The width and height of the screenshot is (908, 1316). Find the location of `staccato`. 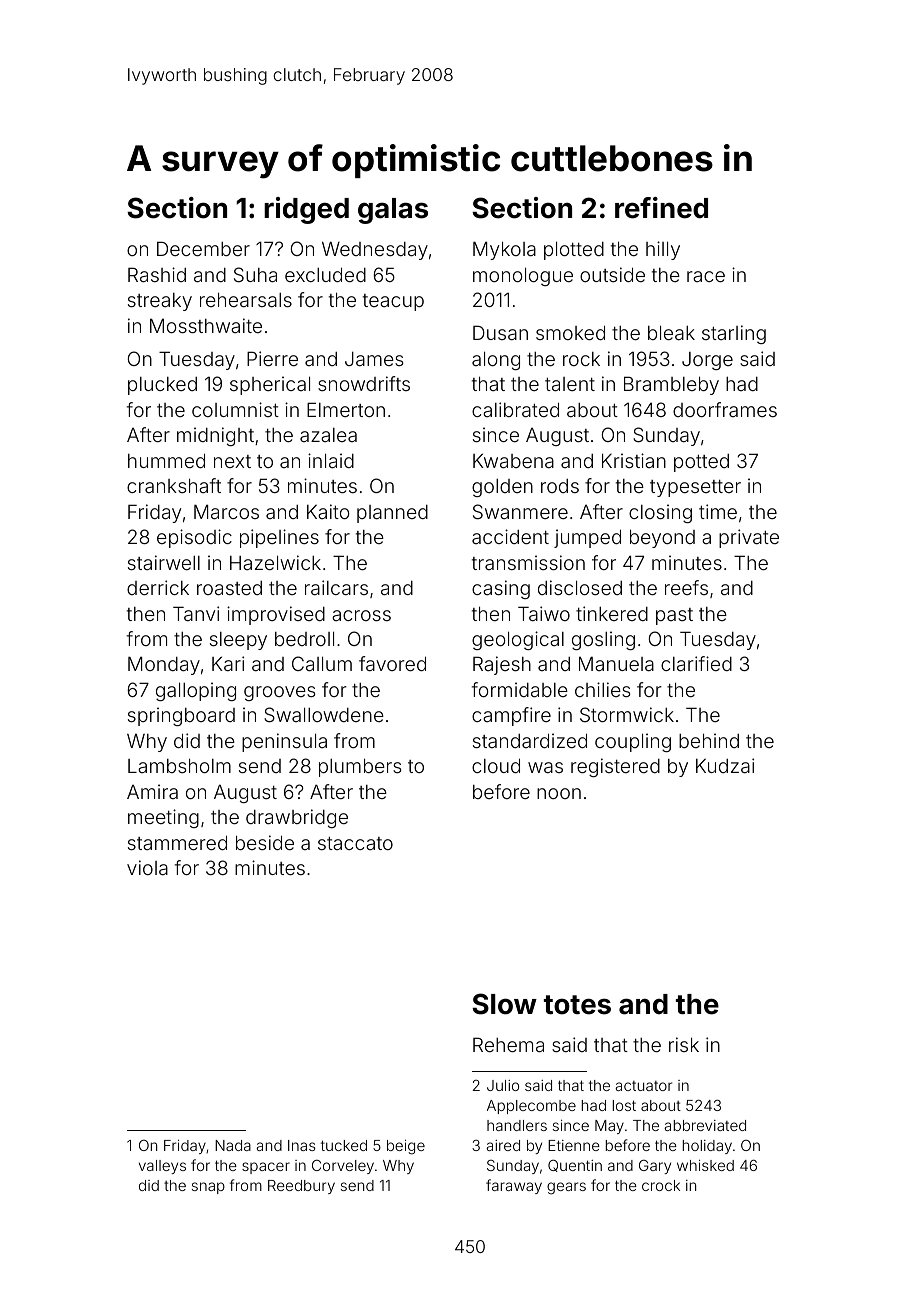

staccato is located at coordinates (355, 843).
